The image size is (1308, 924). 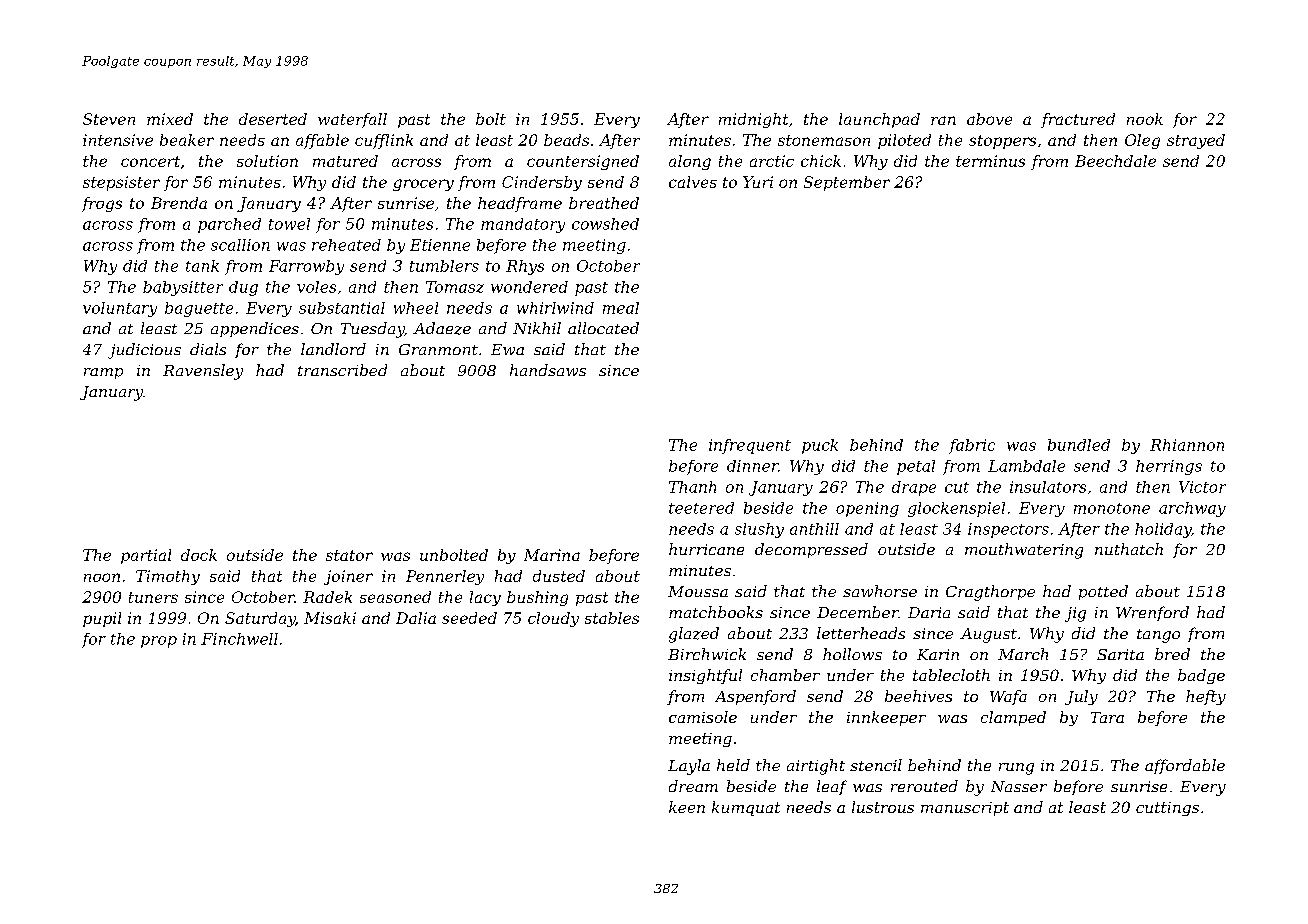 I want to click on potted, so click(x=1103, y=592).
